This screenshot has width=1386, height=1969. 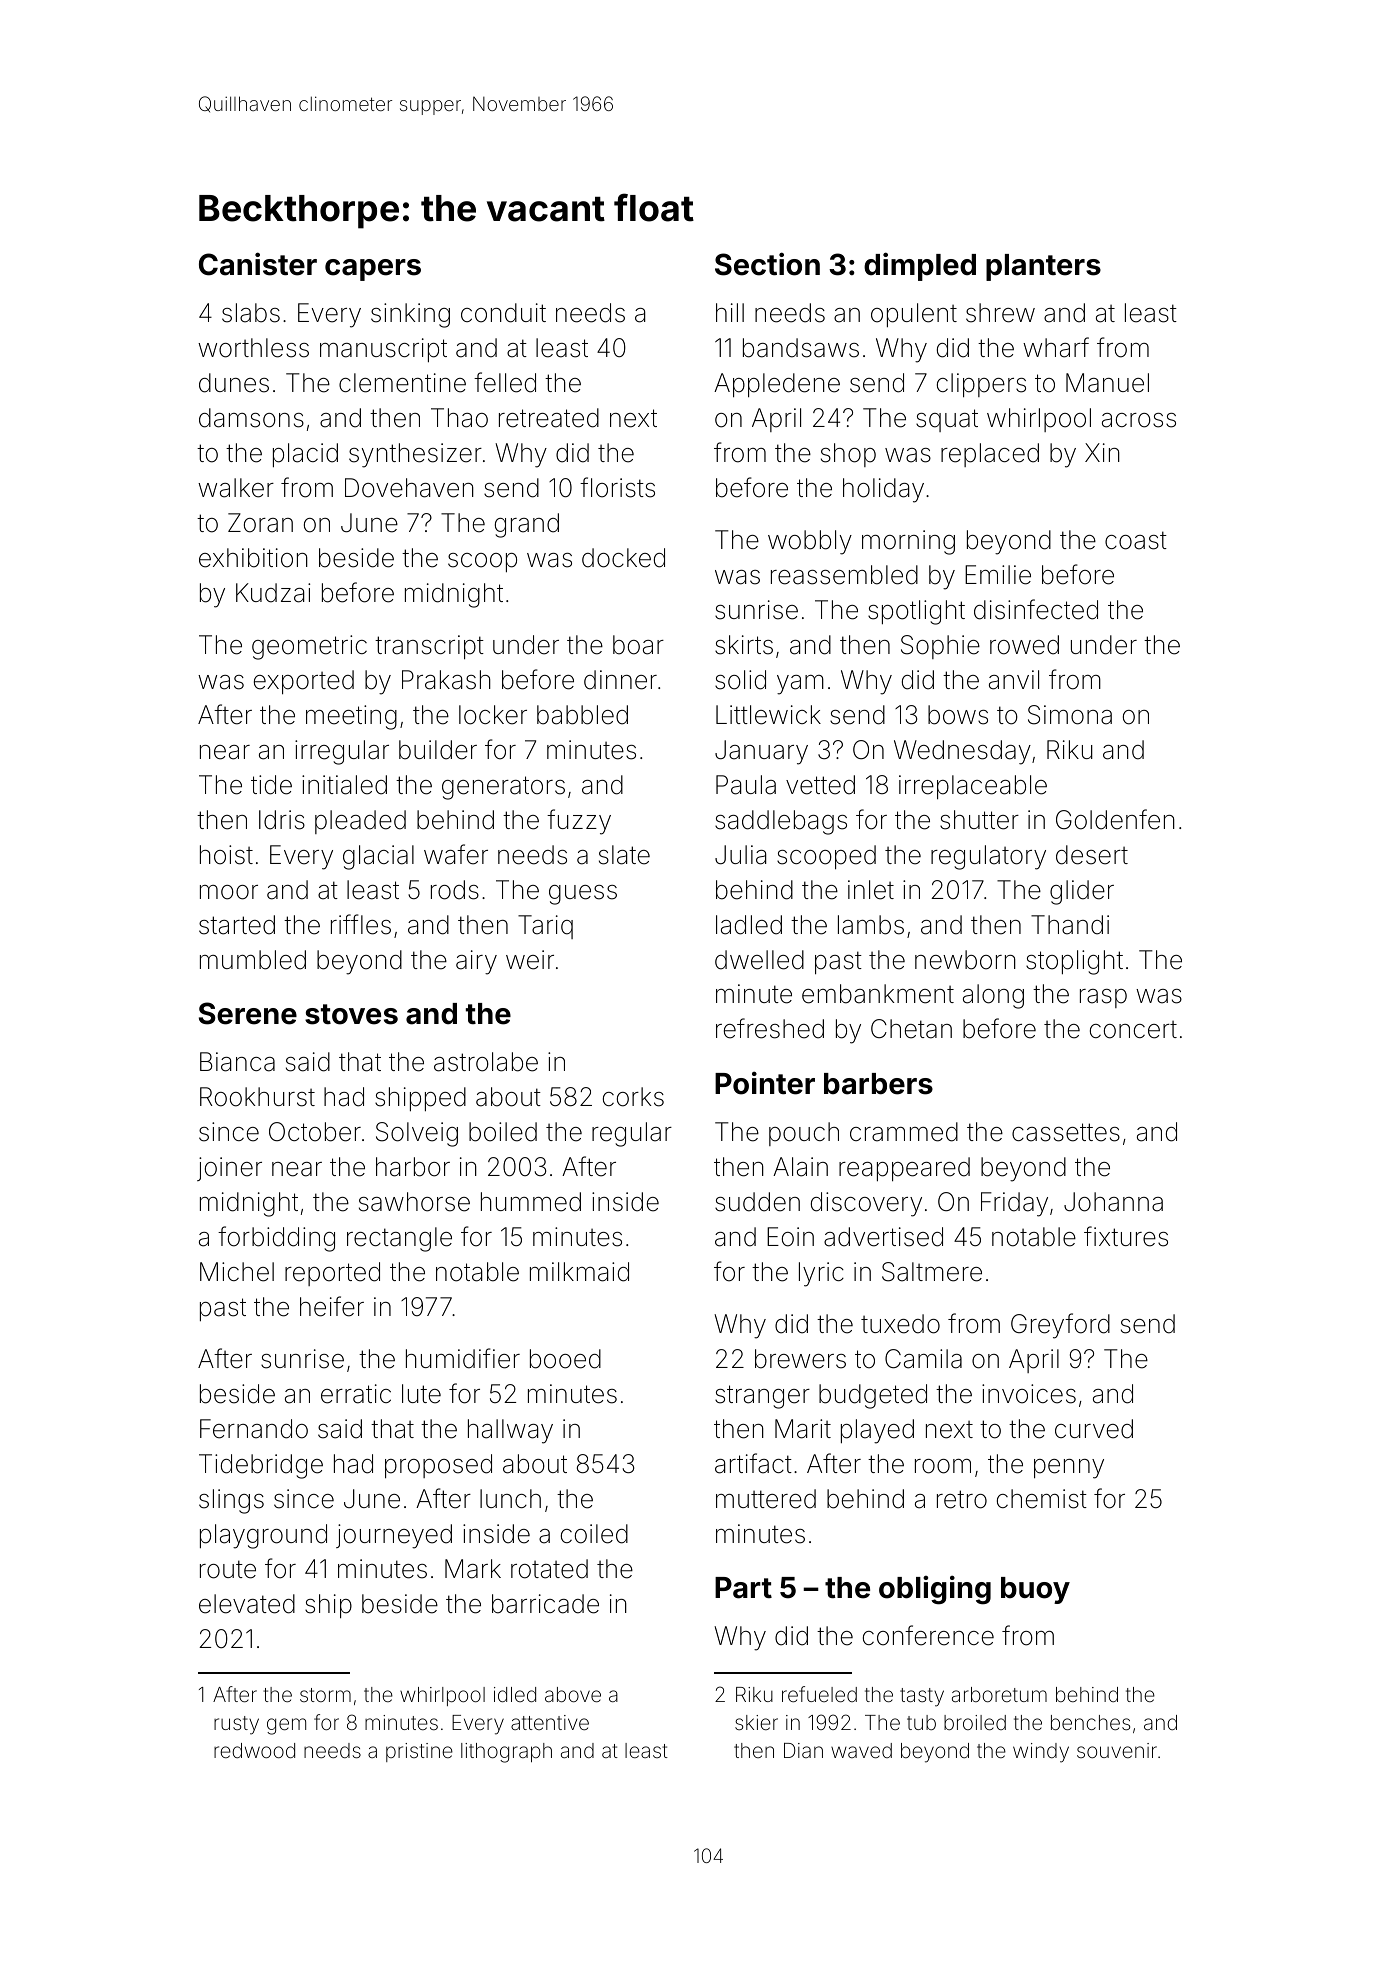 What do you see at coordinates (1043, 267) in the screenshot?
I see `planters` at bounding box center [1043, 267].
